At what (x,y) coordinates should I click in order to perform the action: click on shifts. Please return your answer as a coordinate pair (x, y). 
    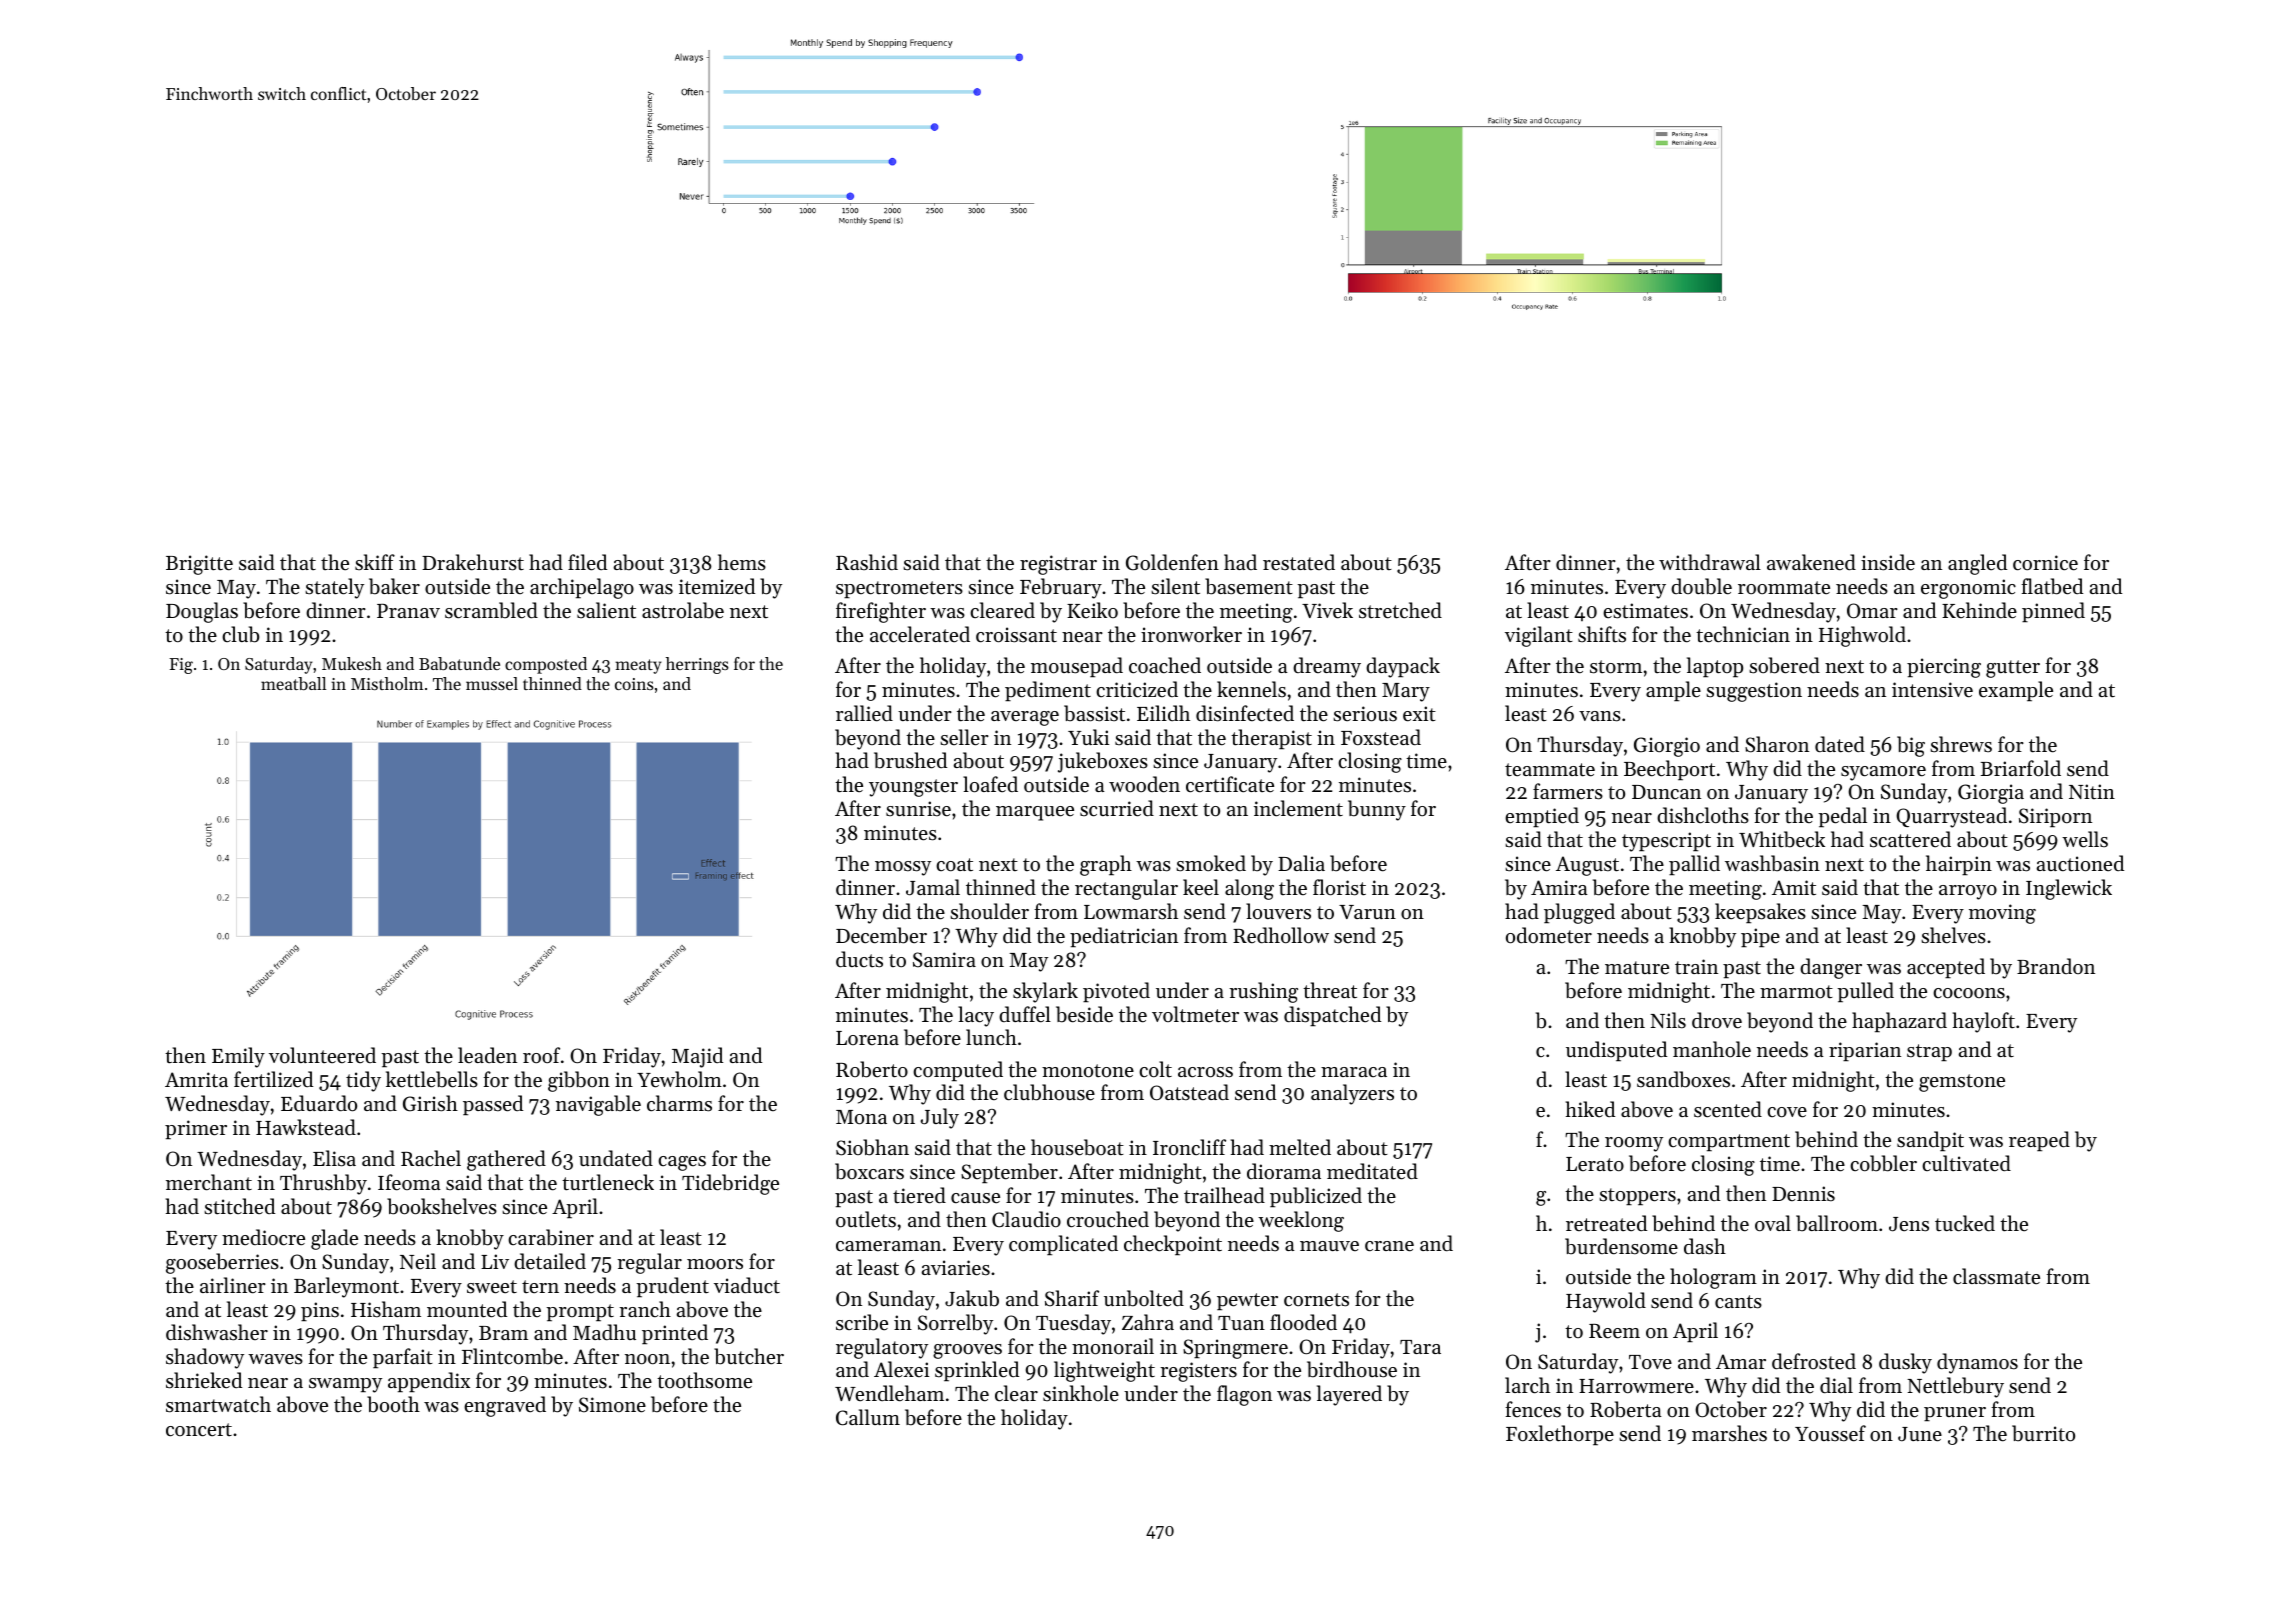
    Looking at the image, I should click on (1602, 634).
